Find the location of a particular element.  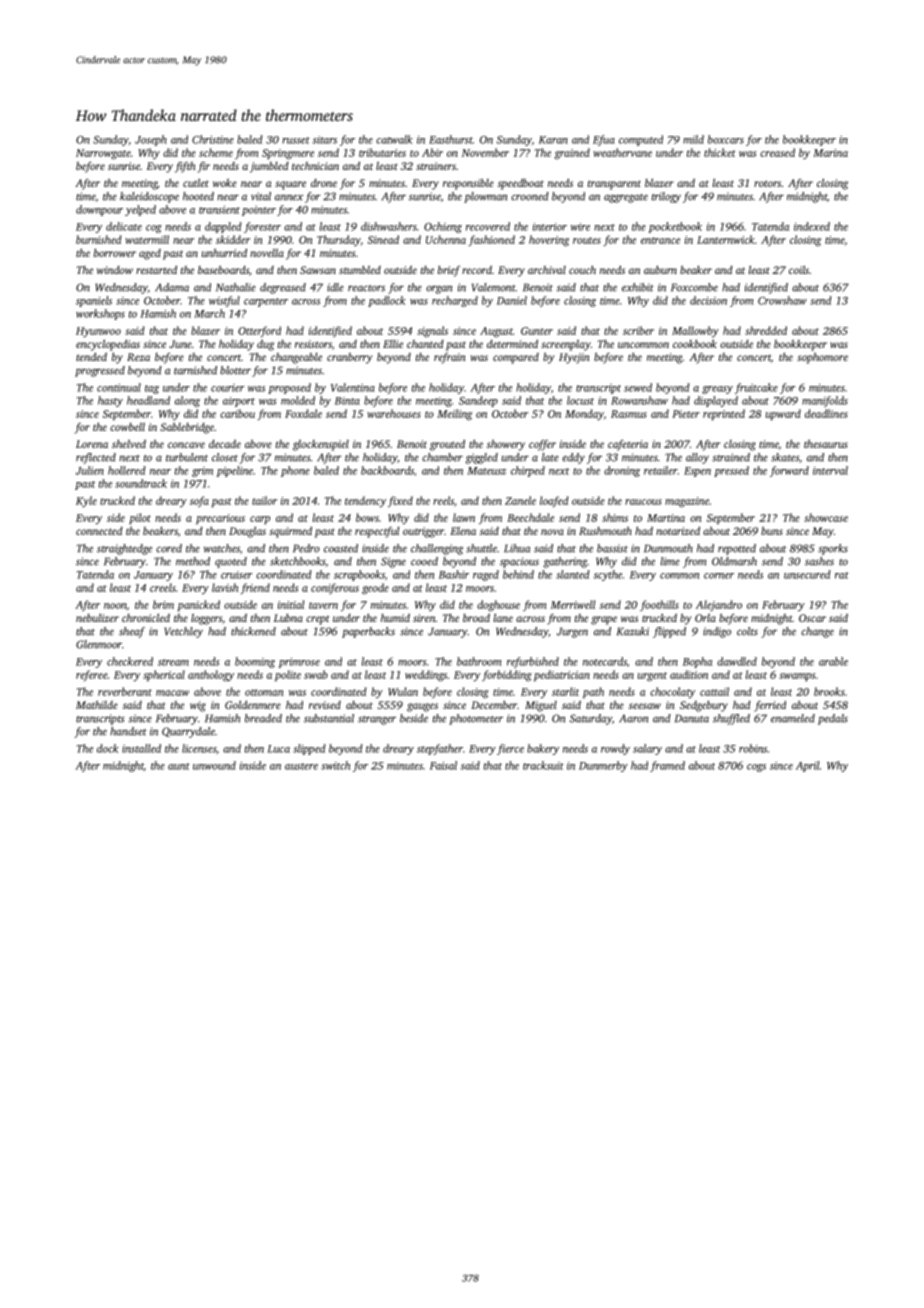

indexed is located at coordinates (812, 226).
